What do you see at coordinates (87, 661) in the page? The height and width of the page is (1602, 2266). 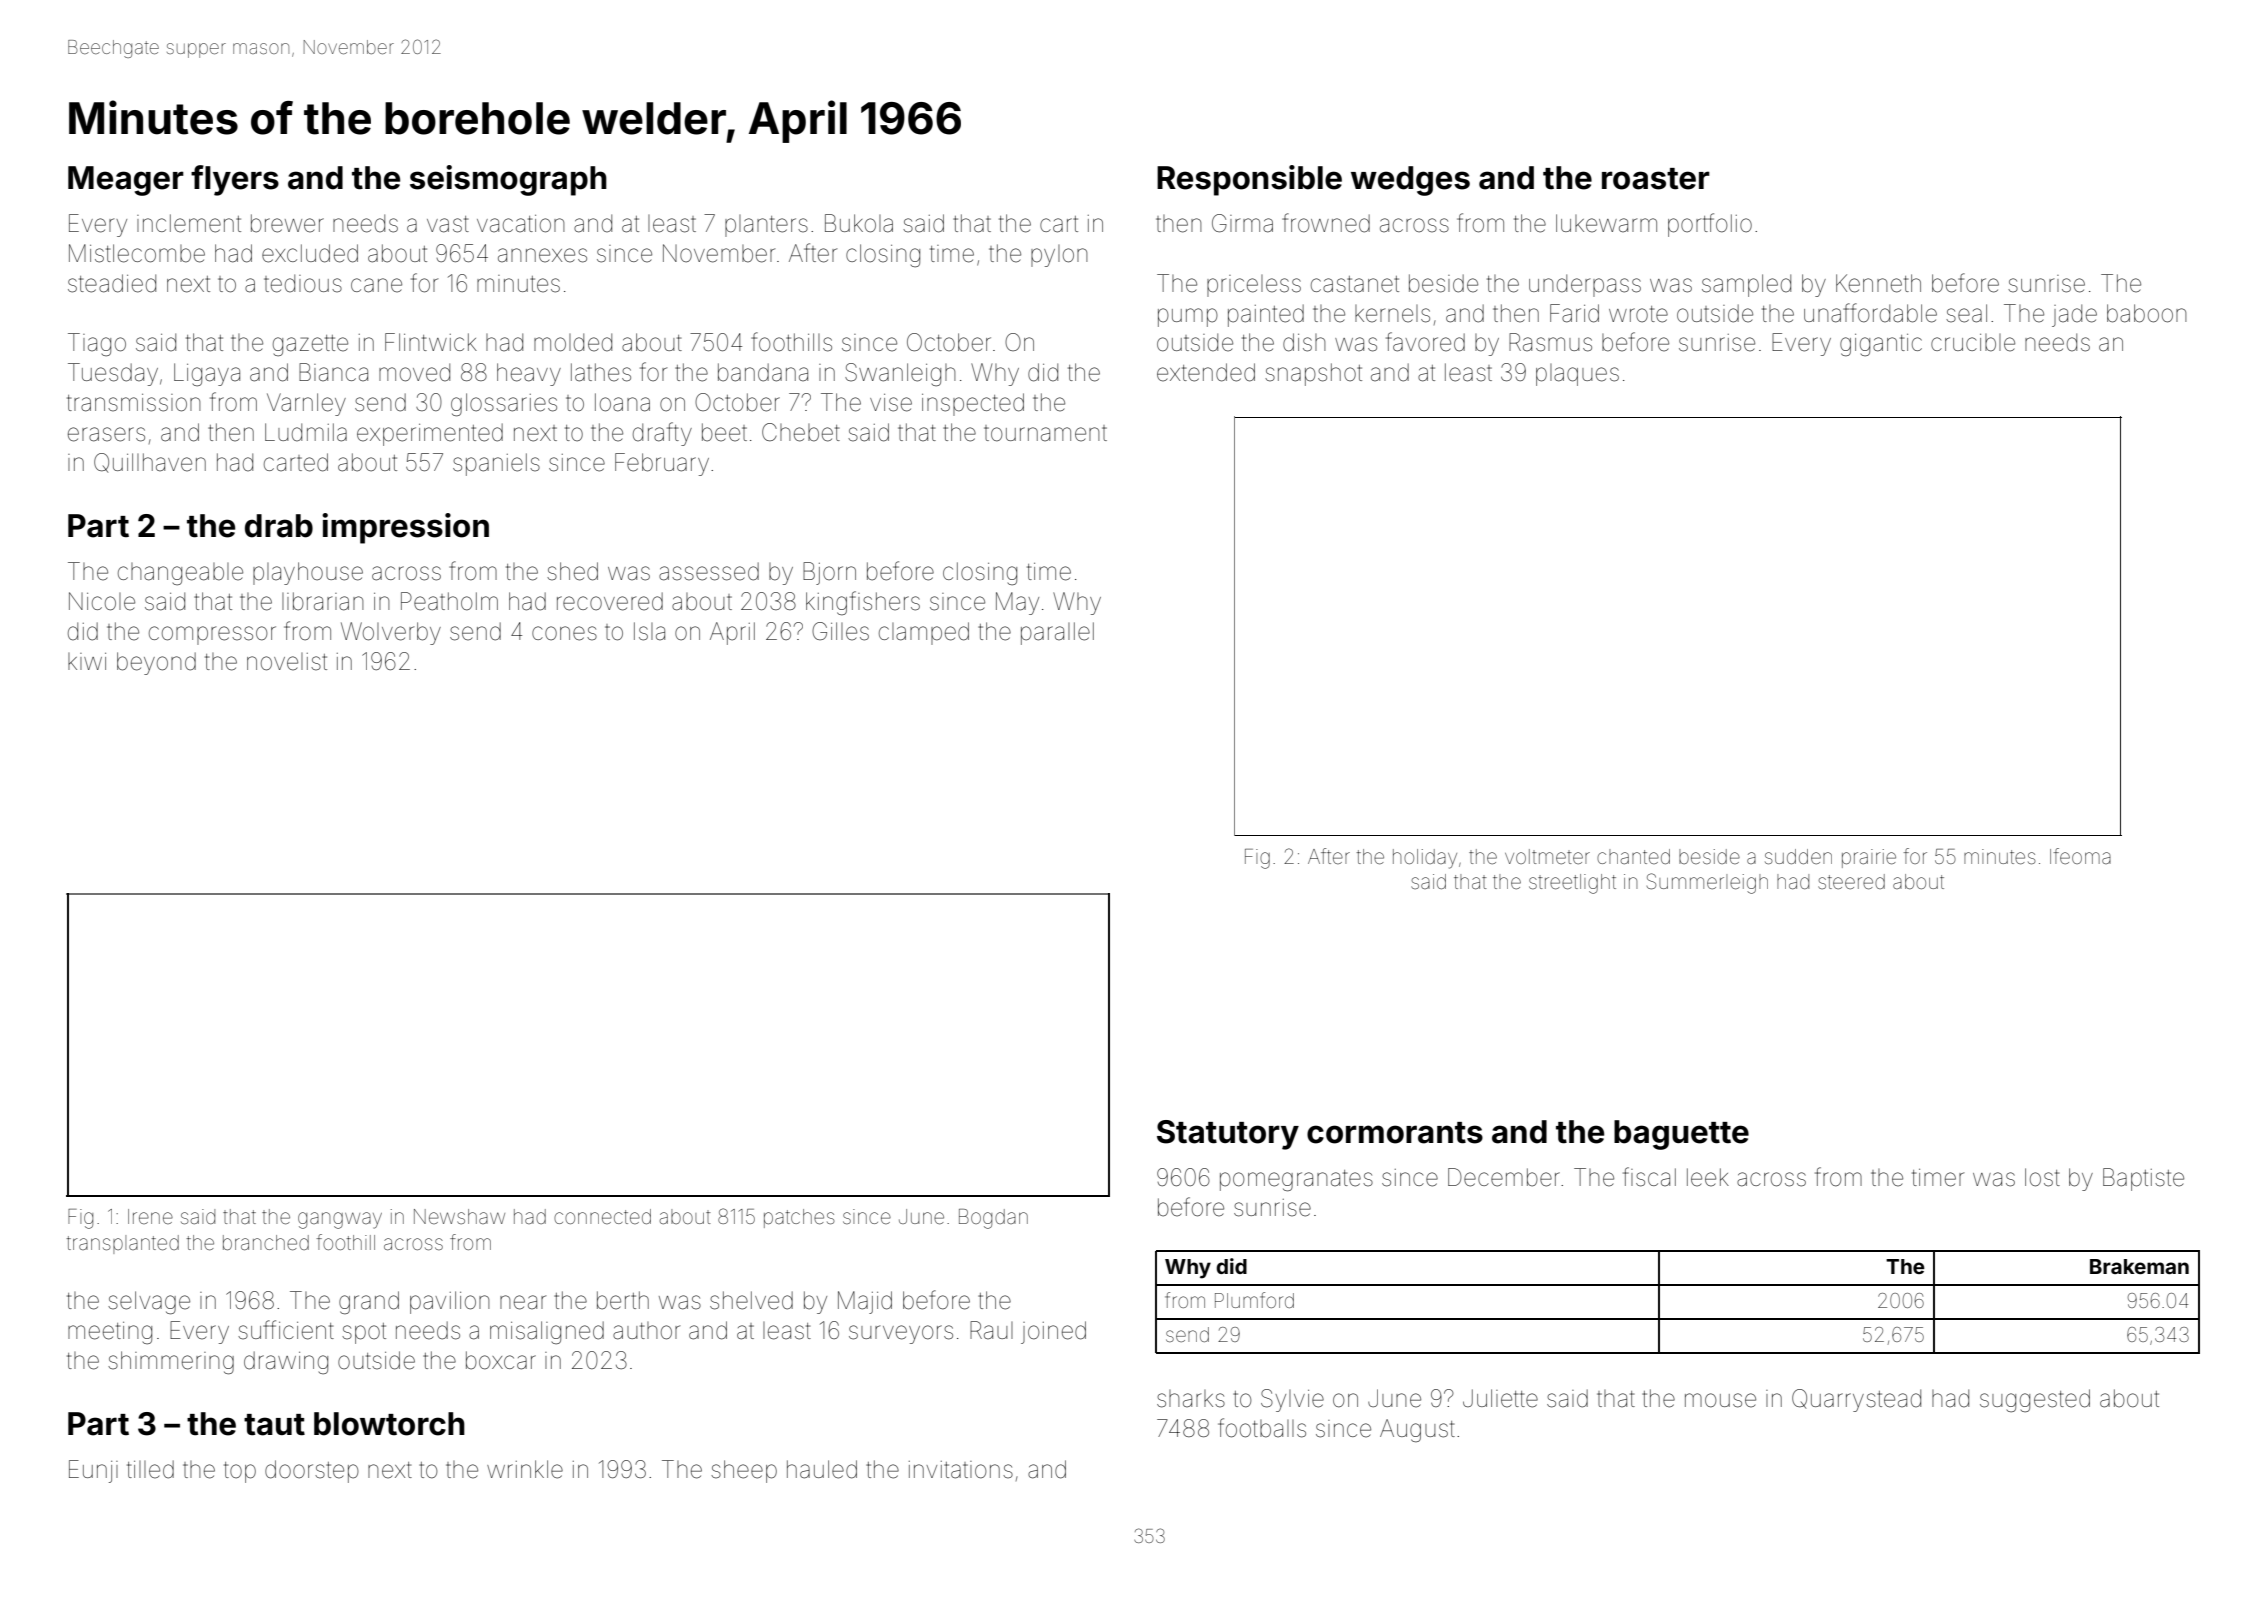 I see `kiwi` at bounding box center [87, 661].
